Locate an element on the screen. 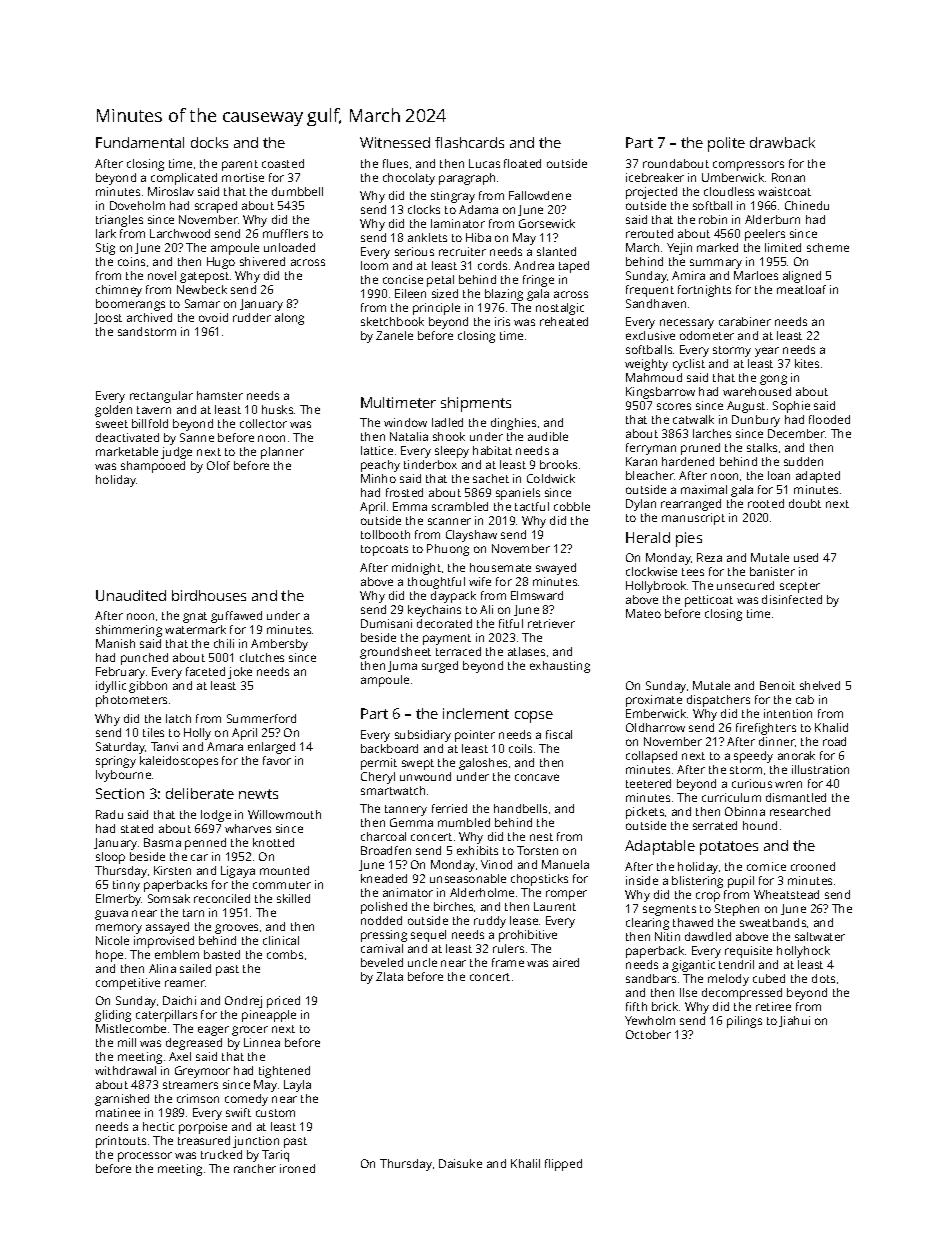  flues is located at coordinates (395, 163).
